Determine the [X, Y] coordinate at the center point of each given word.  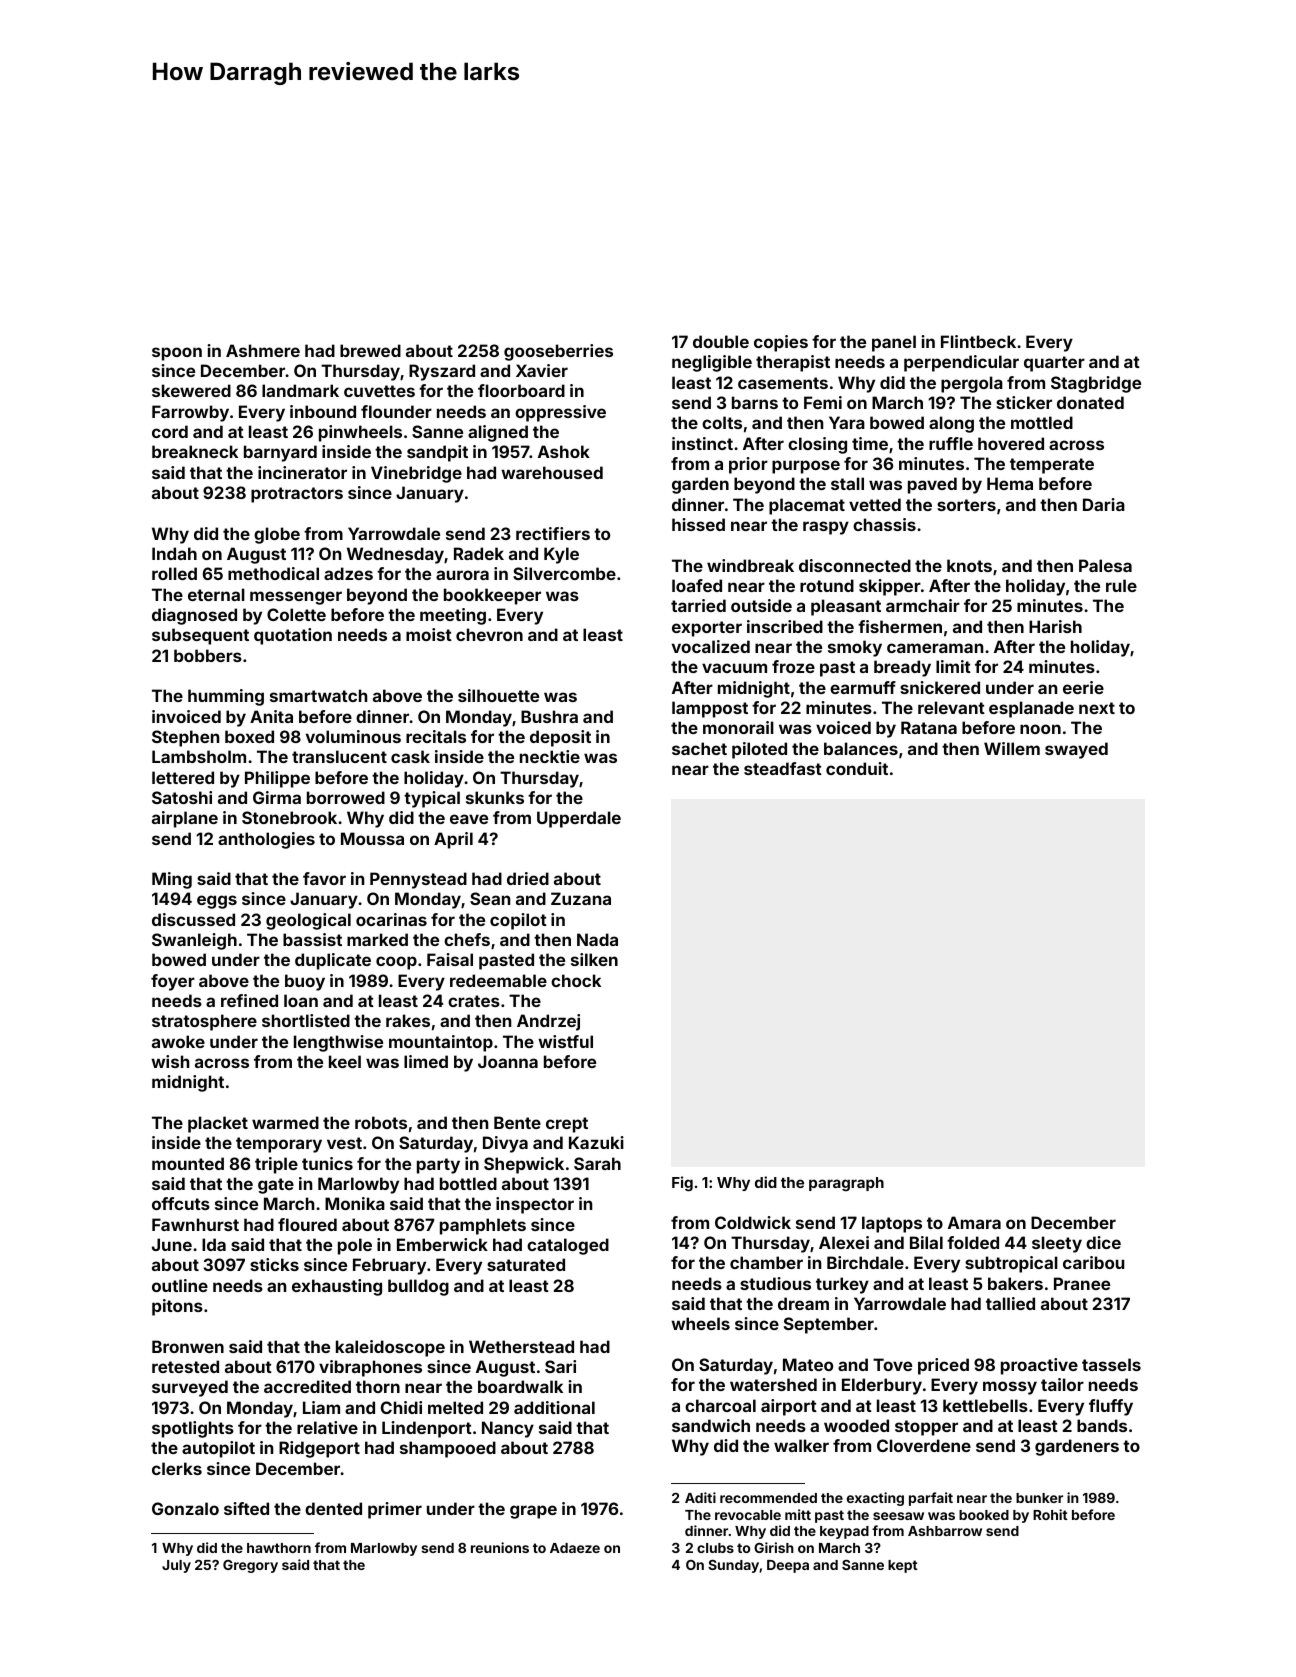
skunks [495, 797]
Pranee [1082, 1283]
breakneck [195, 451]
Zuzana [581, 898]
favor [324, 878]
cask [410, 756]
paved [932, 485]
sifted [246, 1508]
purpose [806, 467]
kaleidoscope [390, 1348]
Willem [1012, 748]
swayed [1076, 750]
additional [554, 1407]
